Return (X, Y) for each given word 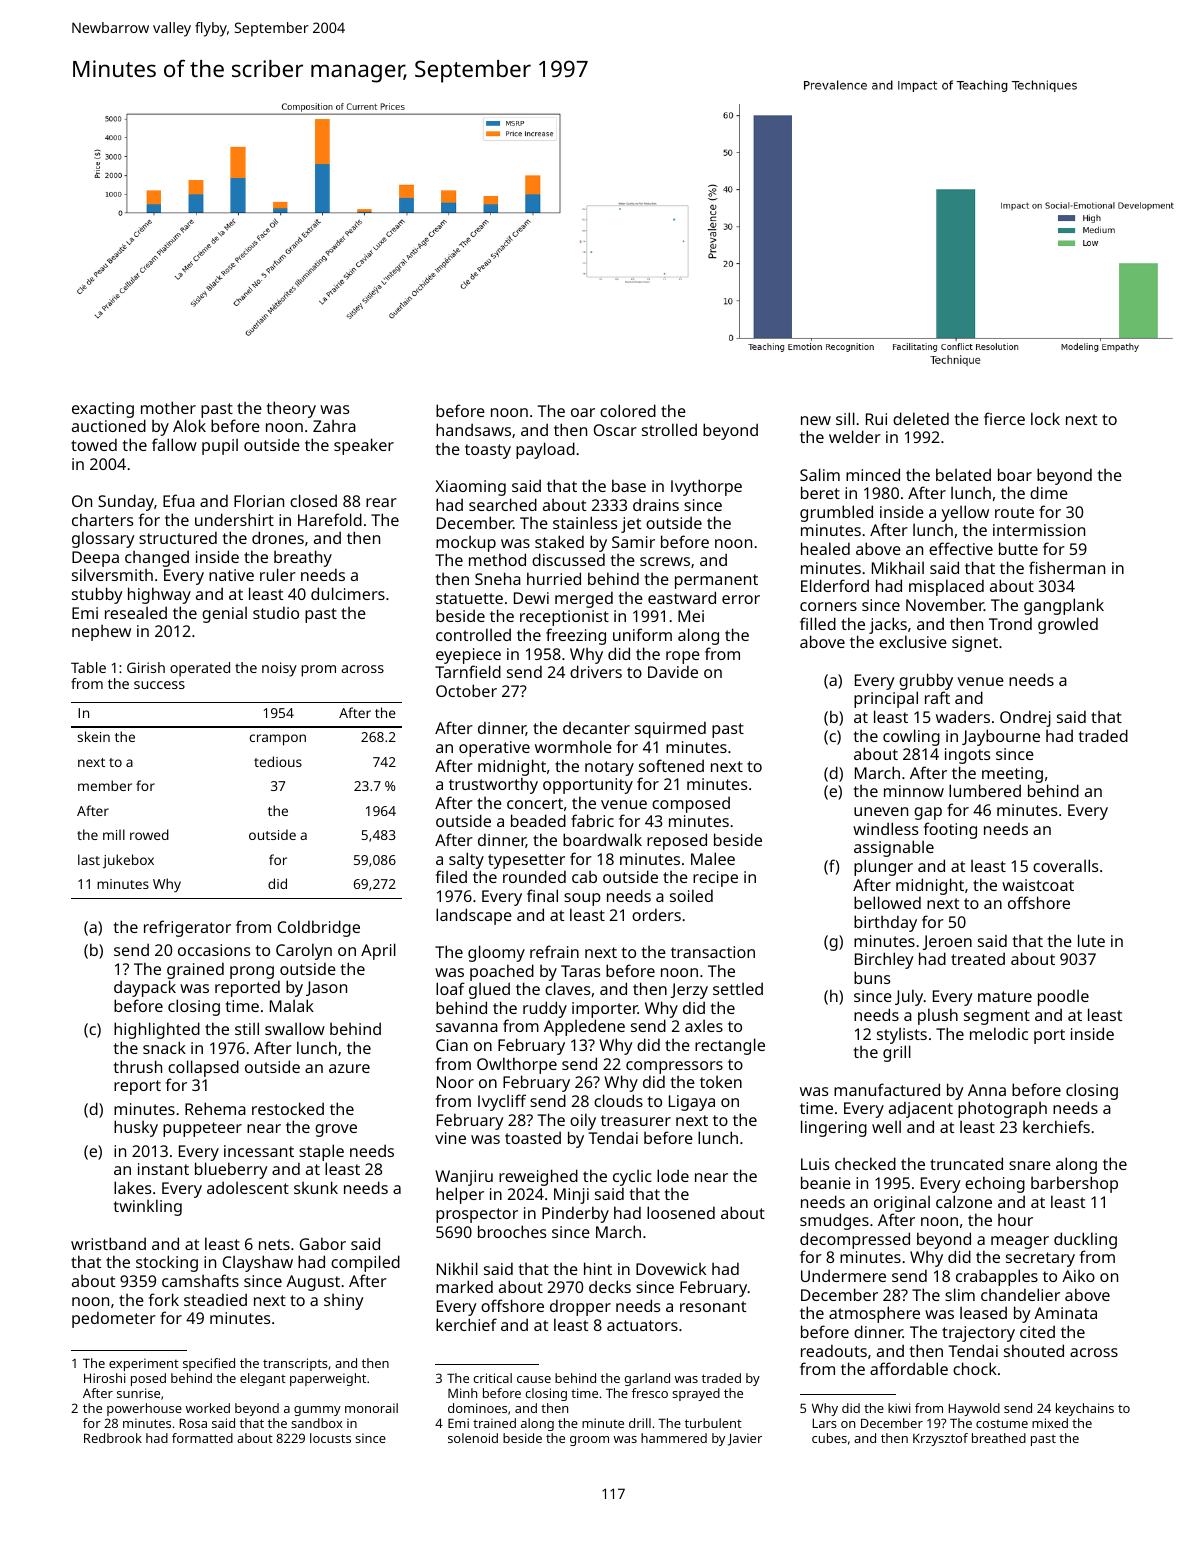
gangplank (1064, 606)
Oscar (615, 430)
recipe (715, 879)
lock (1045, 418)
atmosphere (874, 1314)
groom (589, 1441)
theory (291, 409)
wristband (108, 1243)
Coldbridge (319, 928)
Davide (673, 671)
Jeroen (947, 942)
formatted (202, 1438)
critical (492, 1378)
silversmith (112, 574)
